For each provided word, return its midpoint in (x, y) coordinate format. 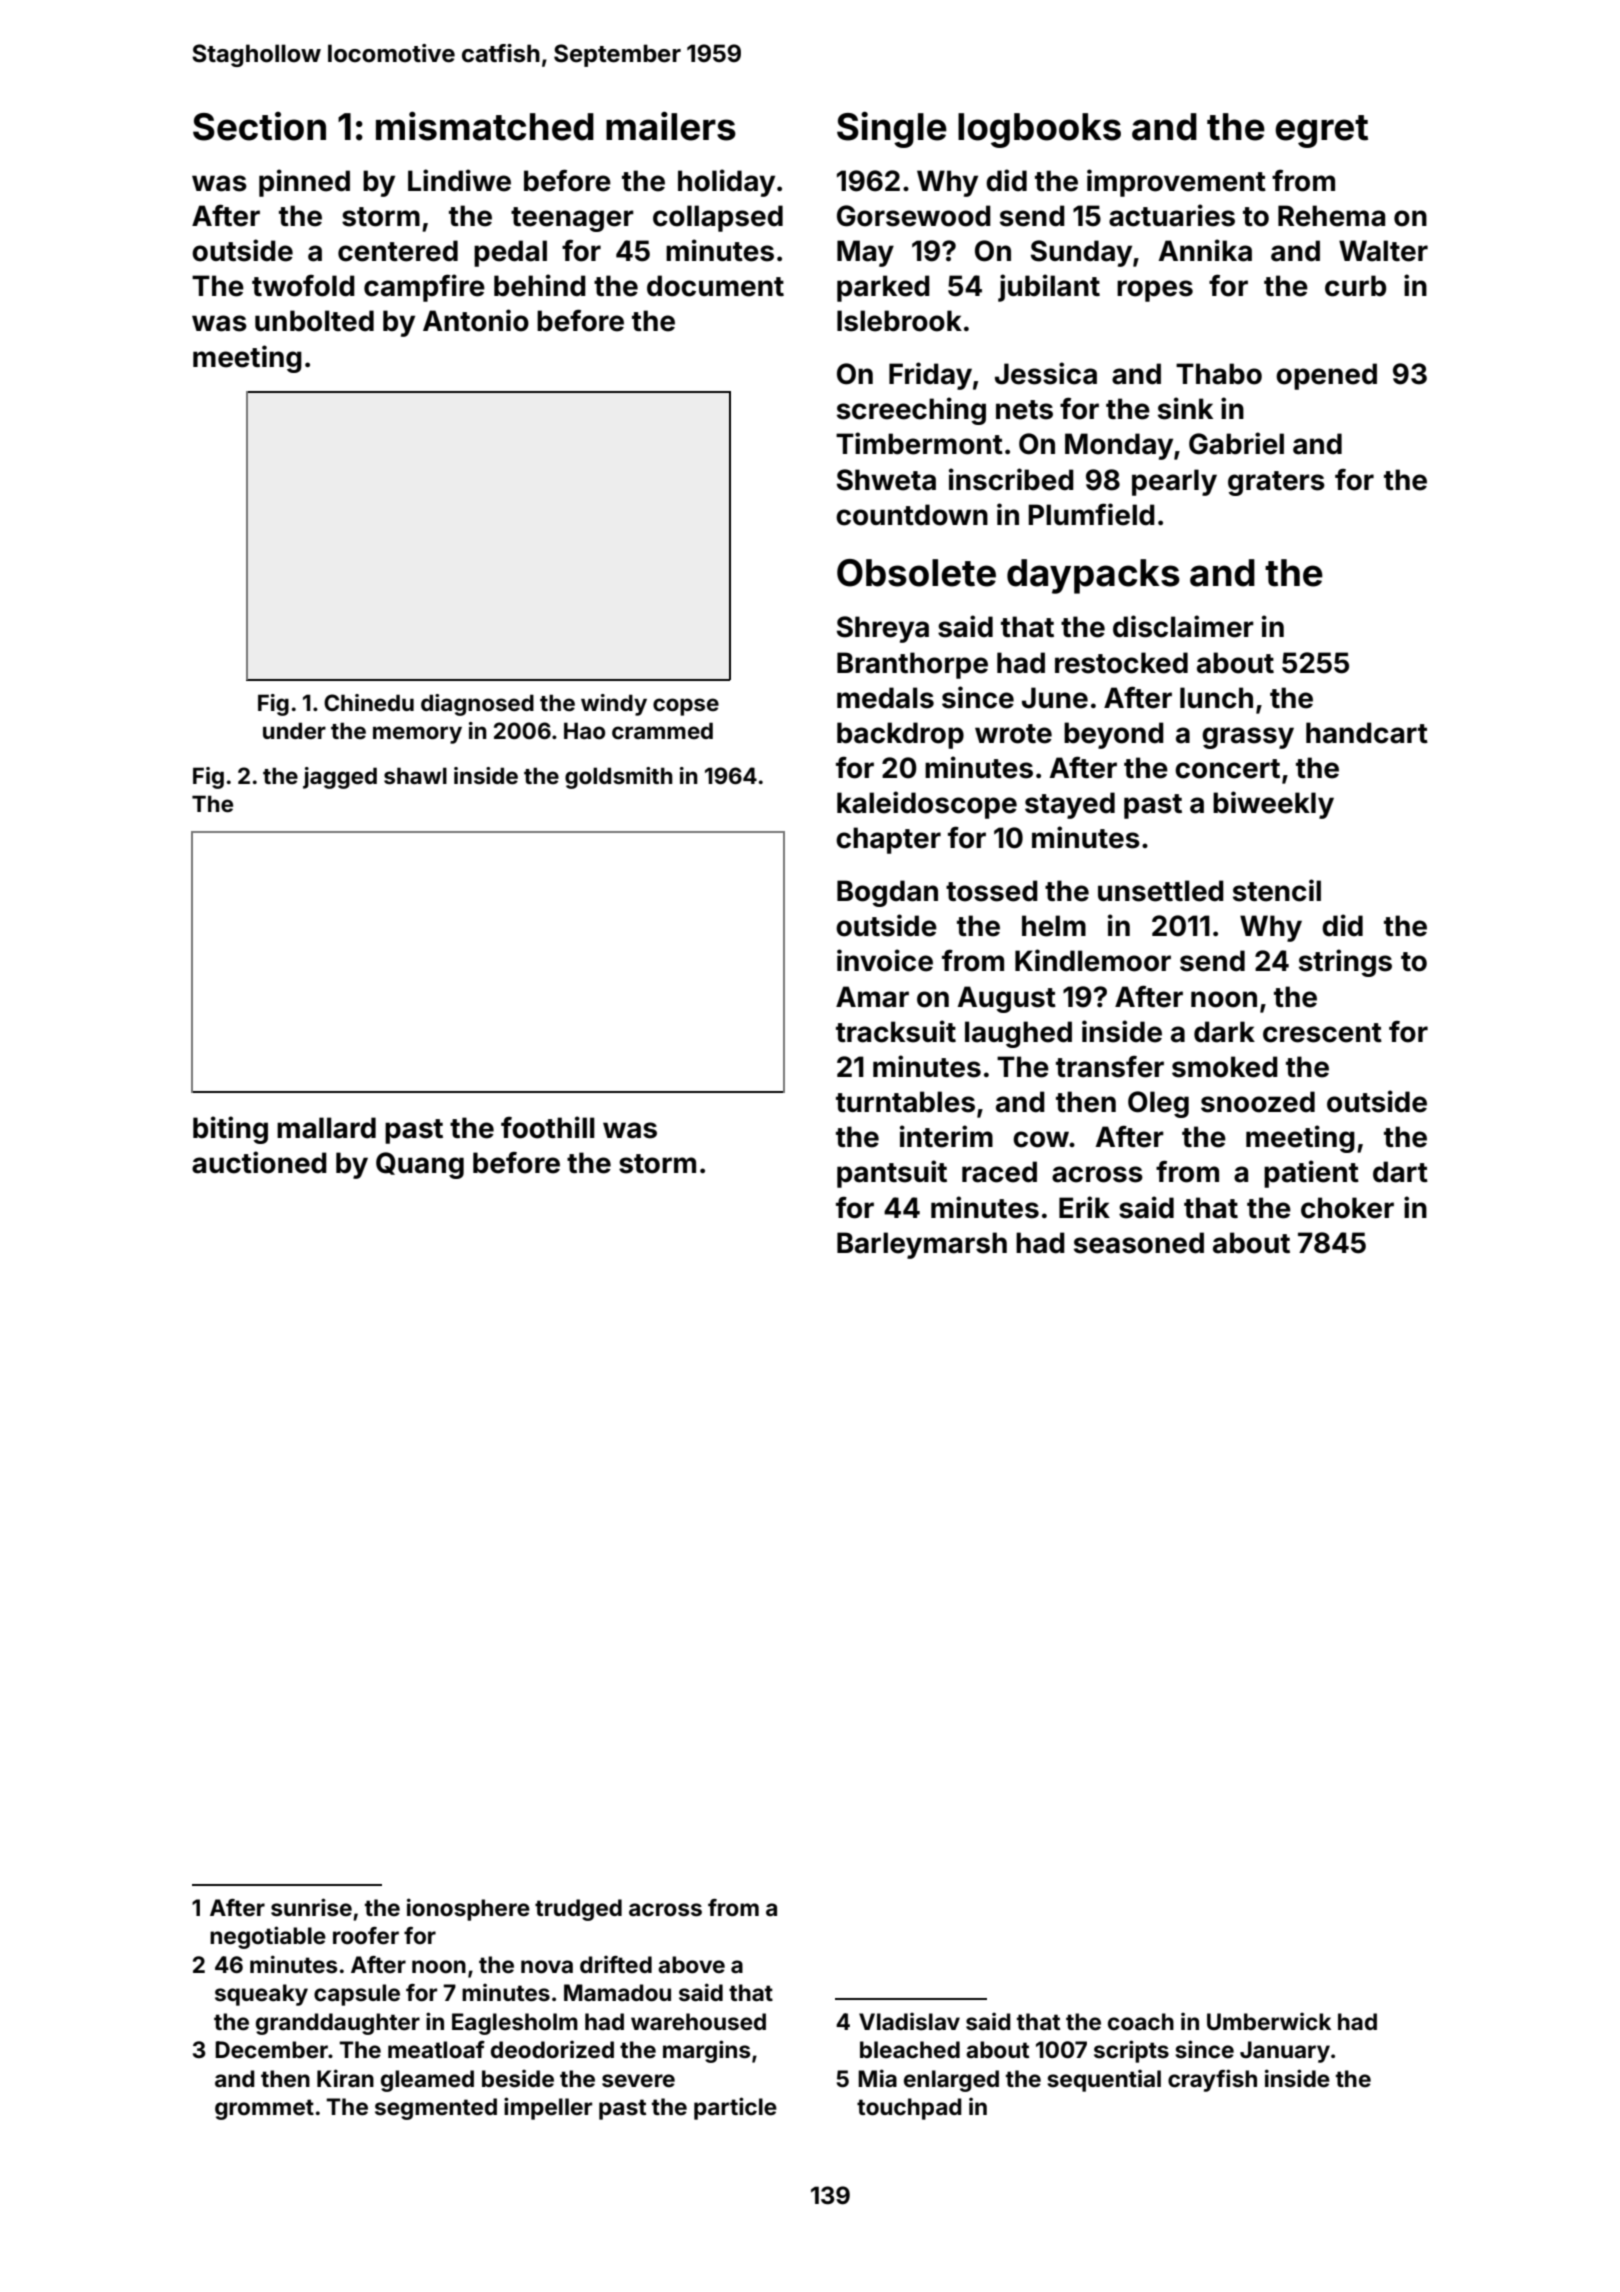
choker (1347, 1208)
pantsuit (892, 1174)
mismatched (485, 126)
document (715, 286)
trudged (578, 1910)
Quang (420, 1165)
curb (1355, 286)
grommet (264, 2109)
